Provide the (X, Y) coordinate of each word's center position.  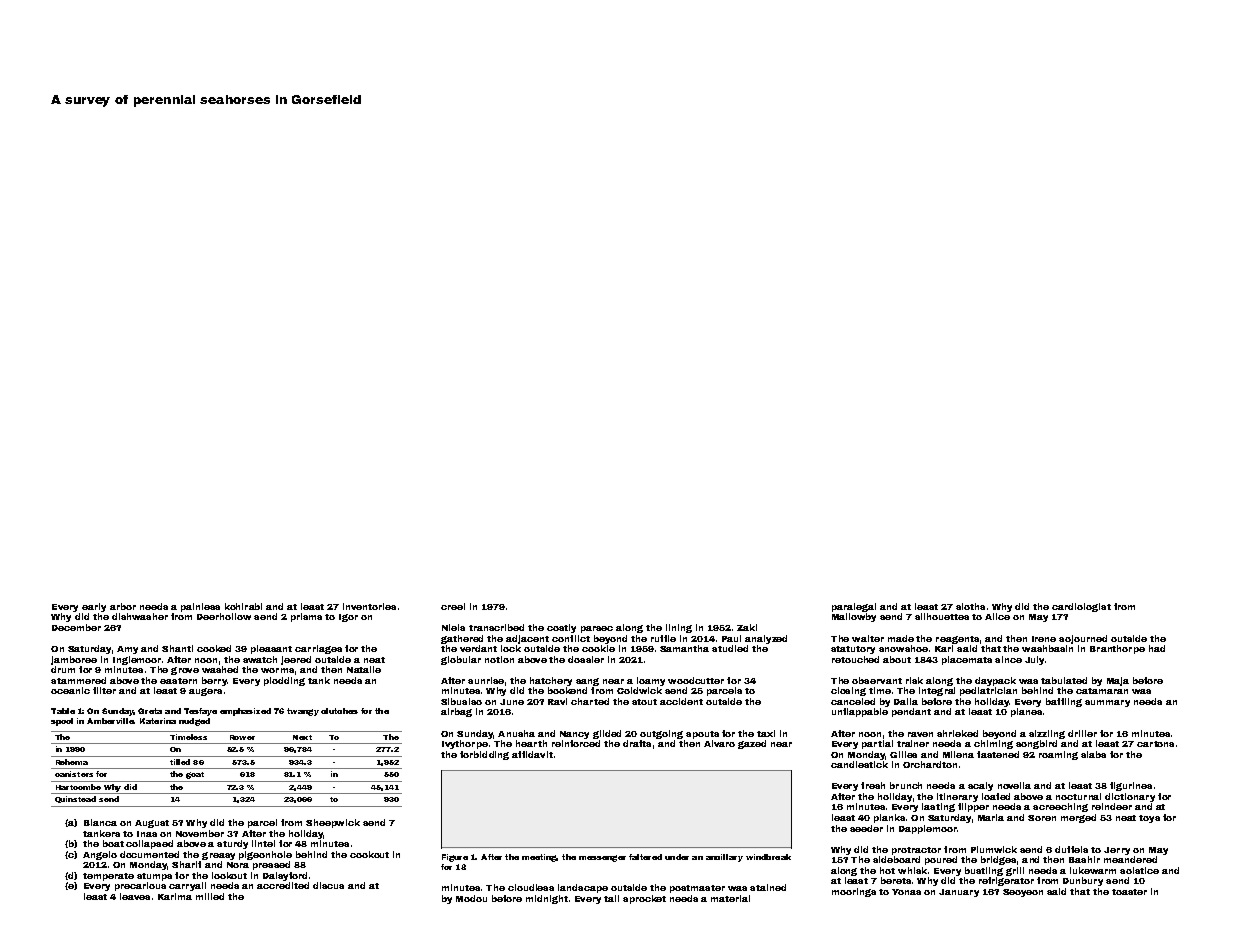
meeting (539, 858)
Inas (147, 834)
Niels (453, 627)
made (901, 638)
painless (200, 607)
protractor (916, 851)
